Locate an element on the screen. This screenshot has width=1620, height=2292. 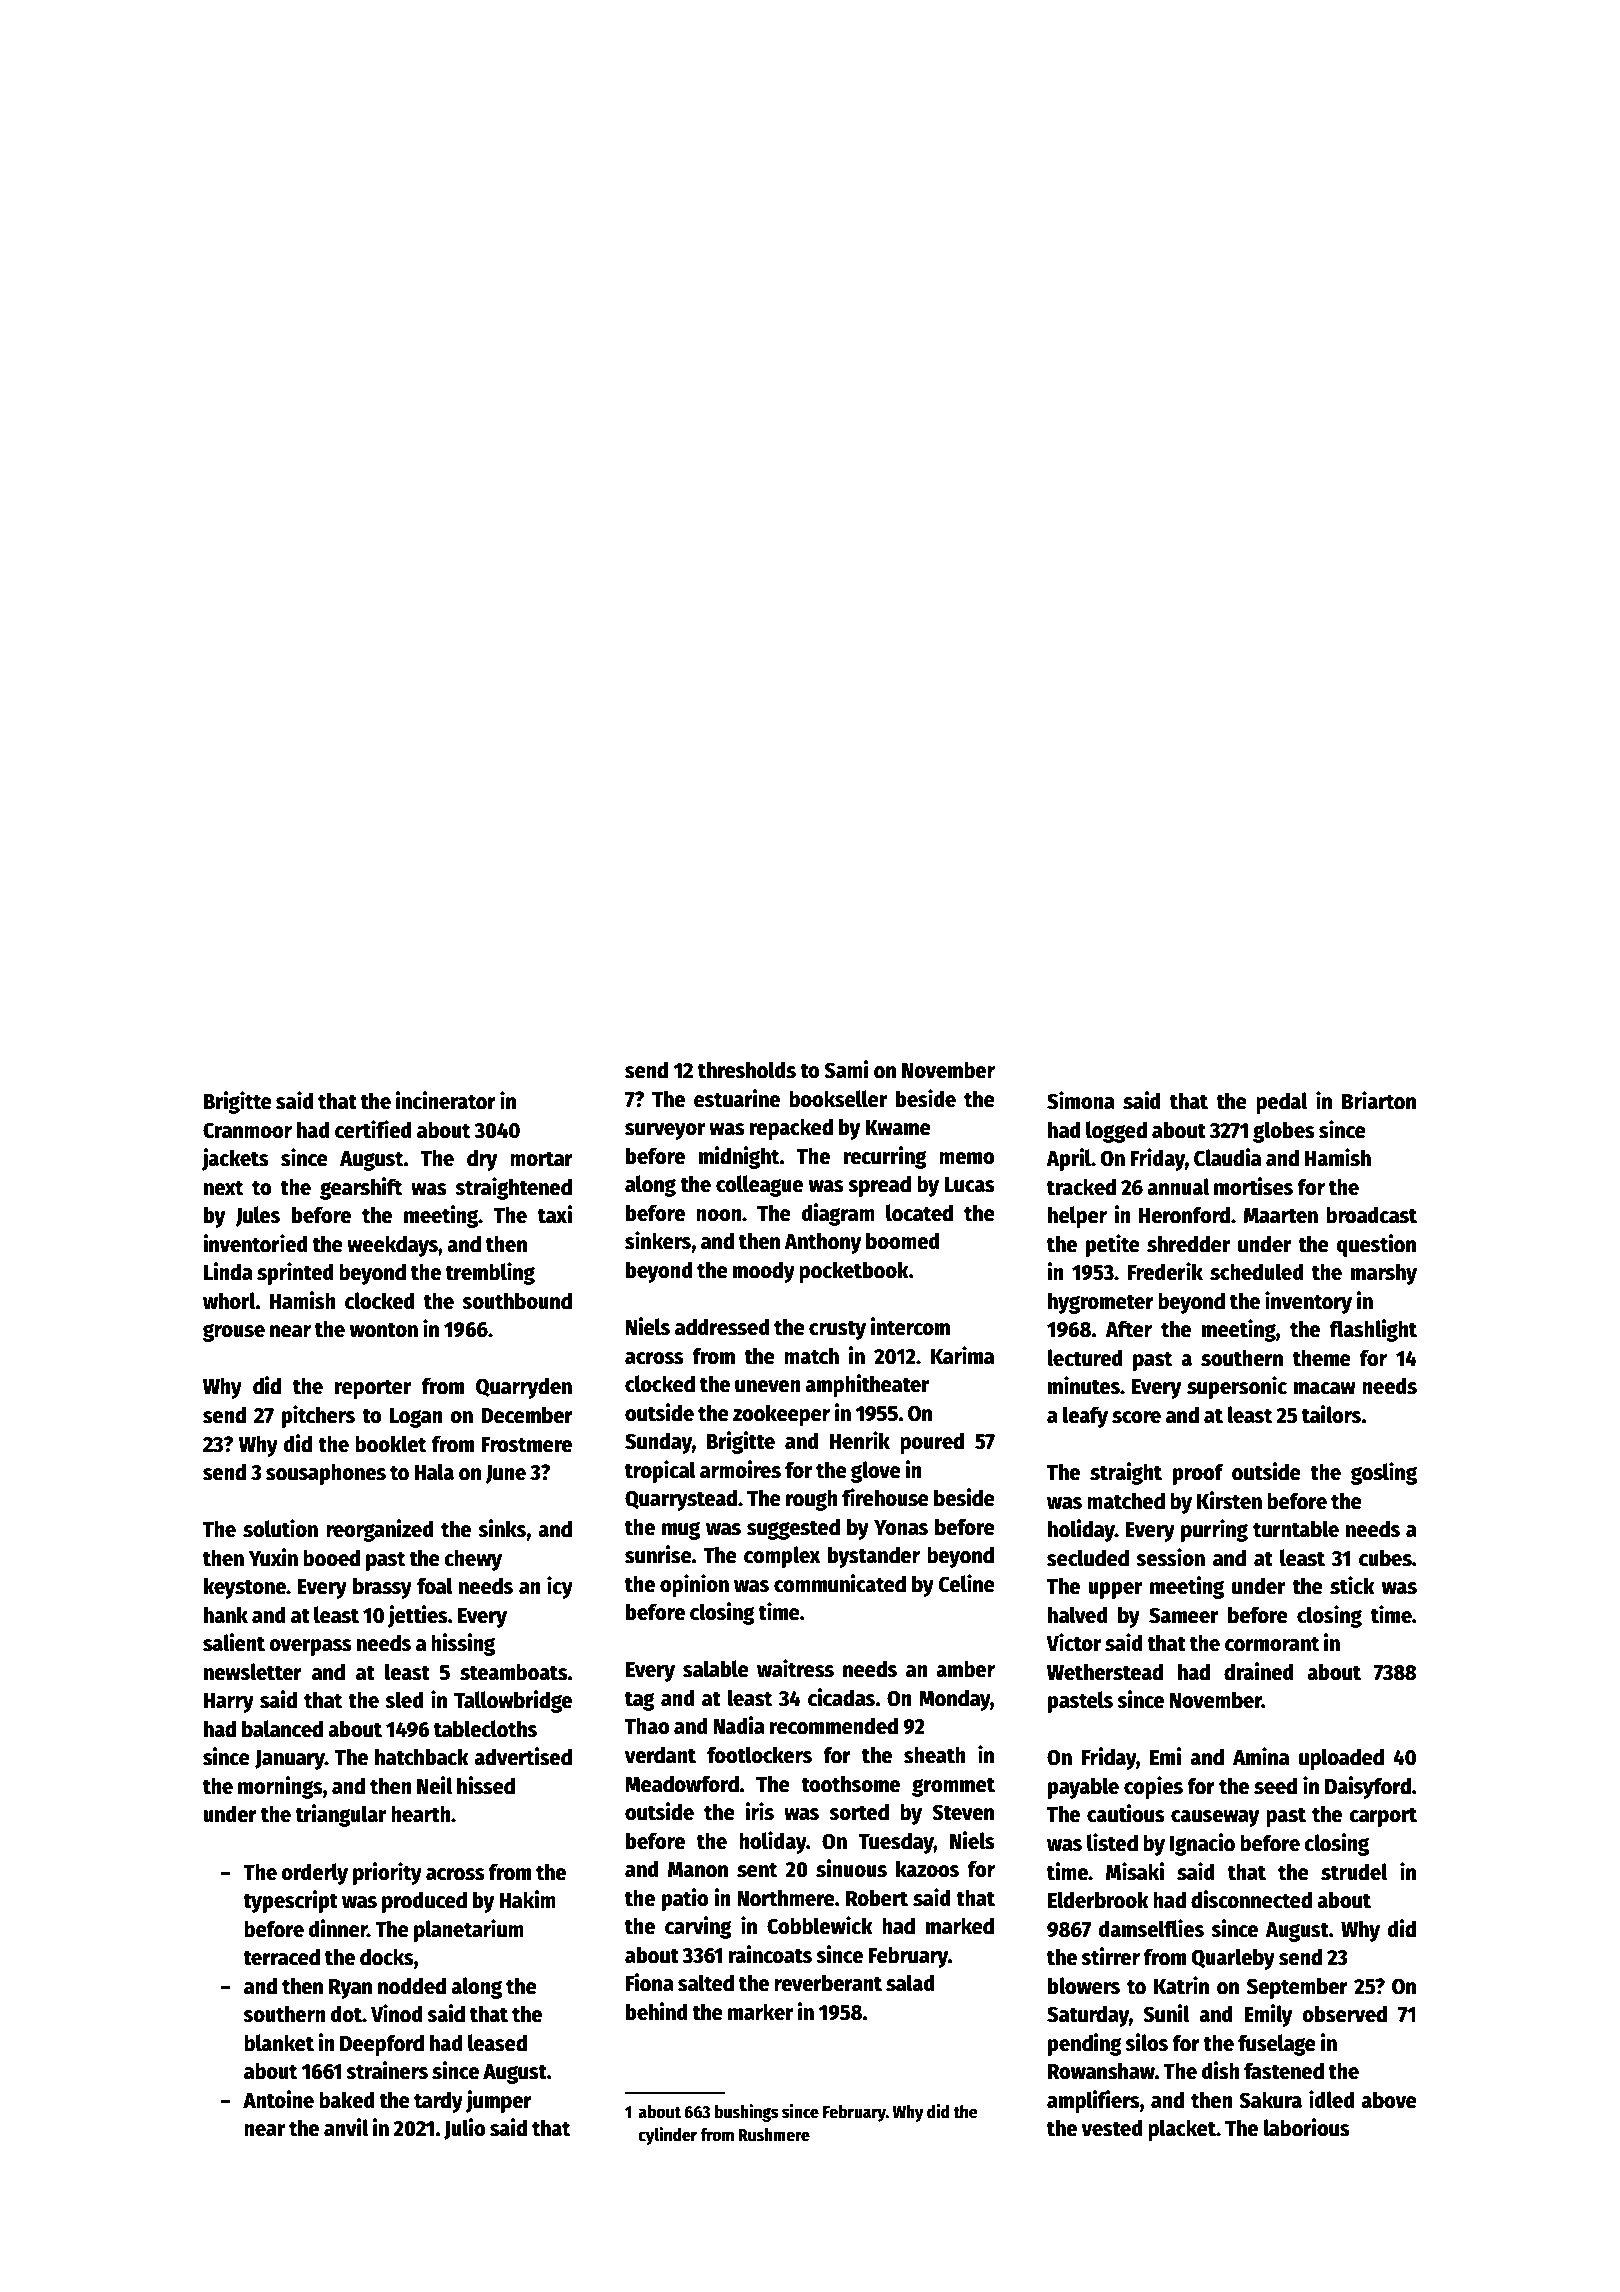
incinerator is located at coordinates (446, 1100).
